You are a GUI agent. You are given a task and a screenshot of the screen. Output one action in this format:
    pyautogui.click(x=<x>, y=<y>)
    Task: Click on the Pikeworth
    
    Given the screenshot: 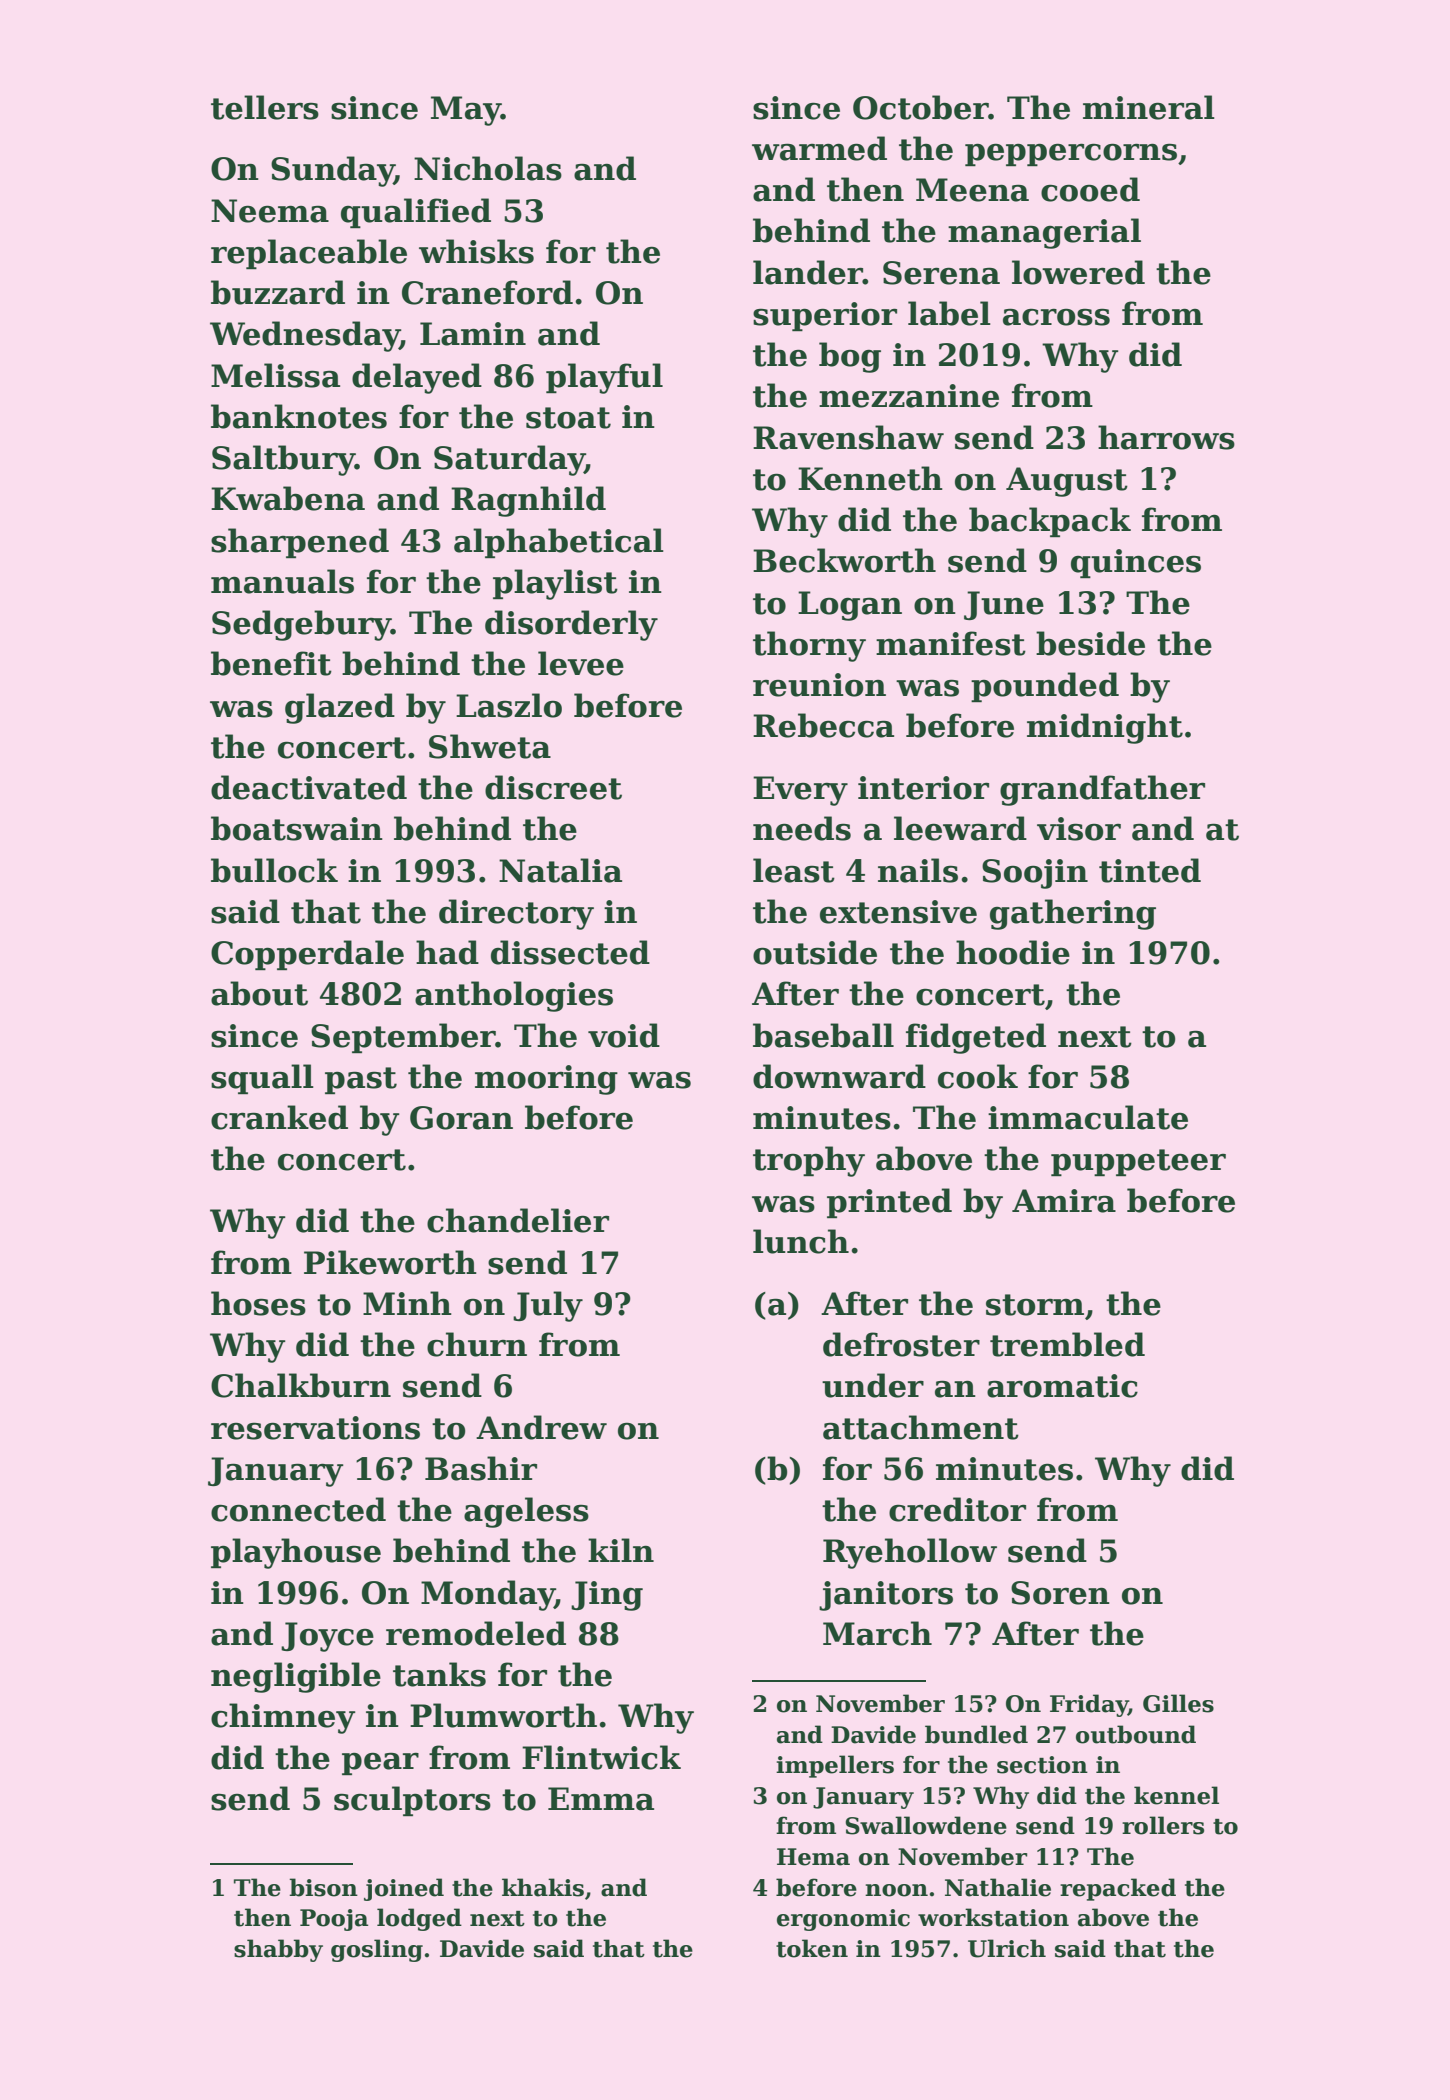 What is the action you would take?
    pyautogui.click(x=390, y=1262)
